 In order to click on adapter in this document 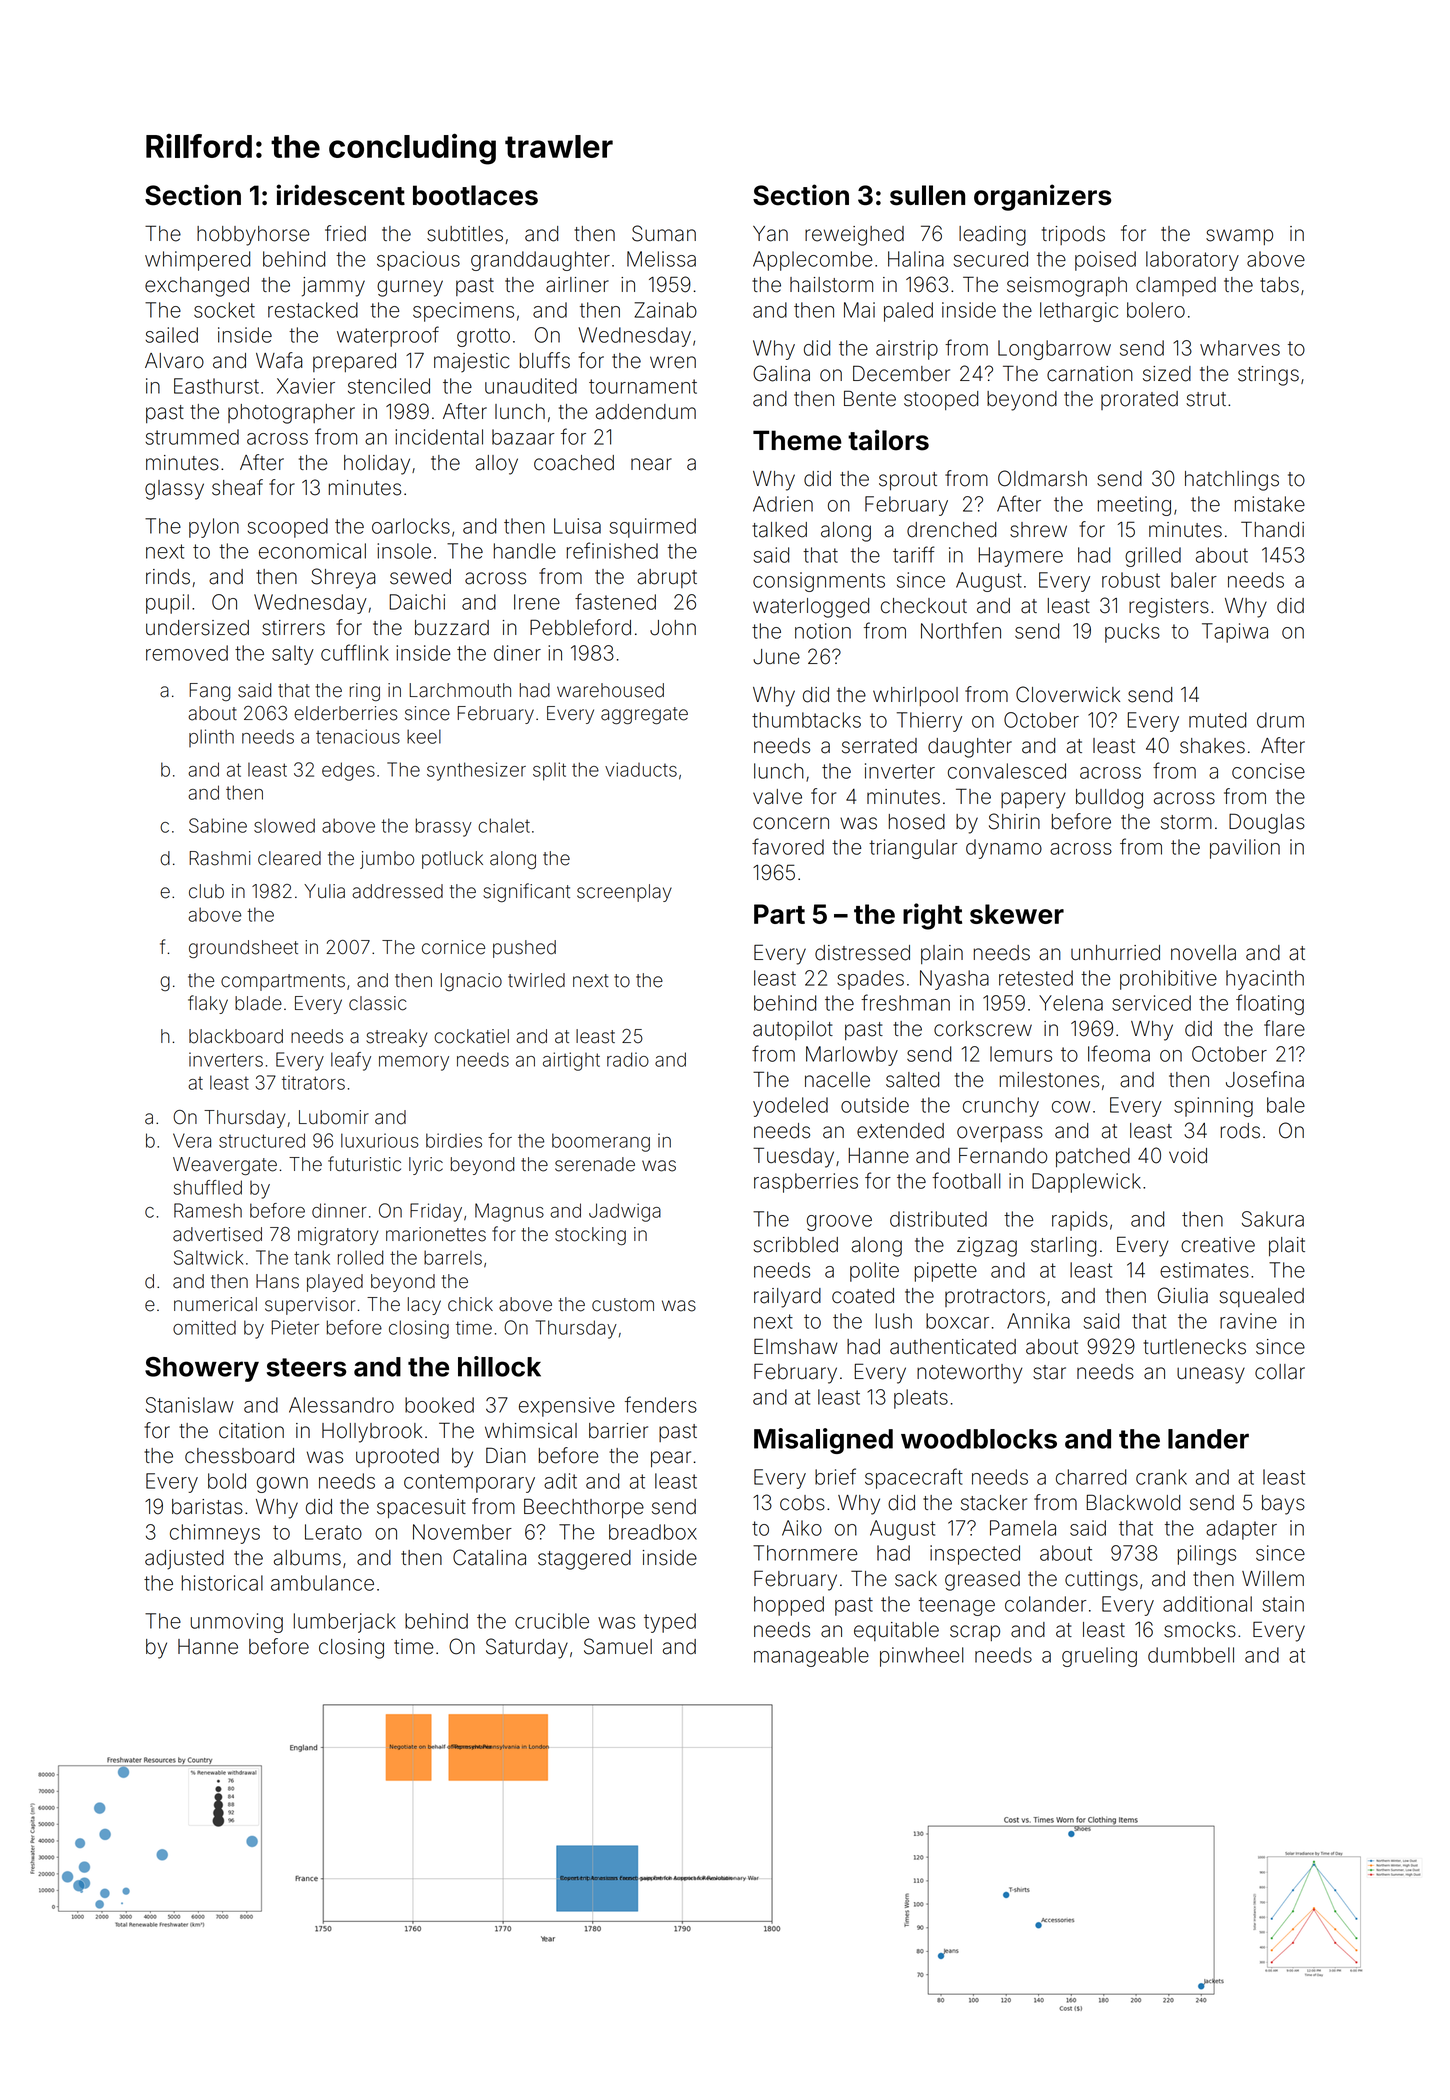, I will do `click(1241, 1530)`.
